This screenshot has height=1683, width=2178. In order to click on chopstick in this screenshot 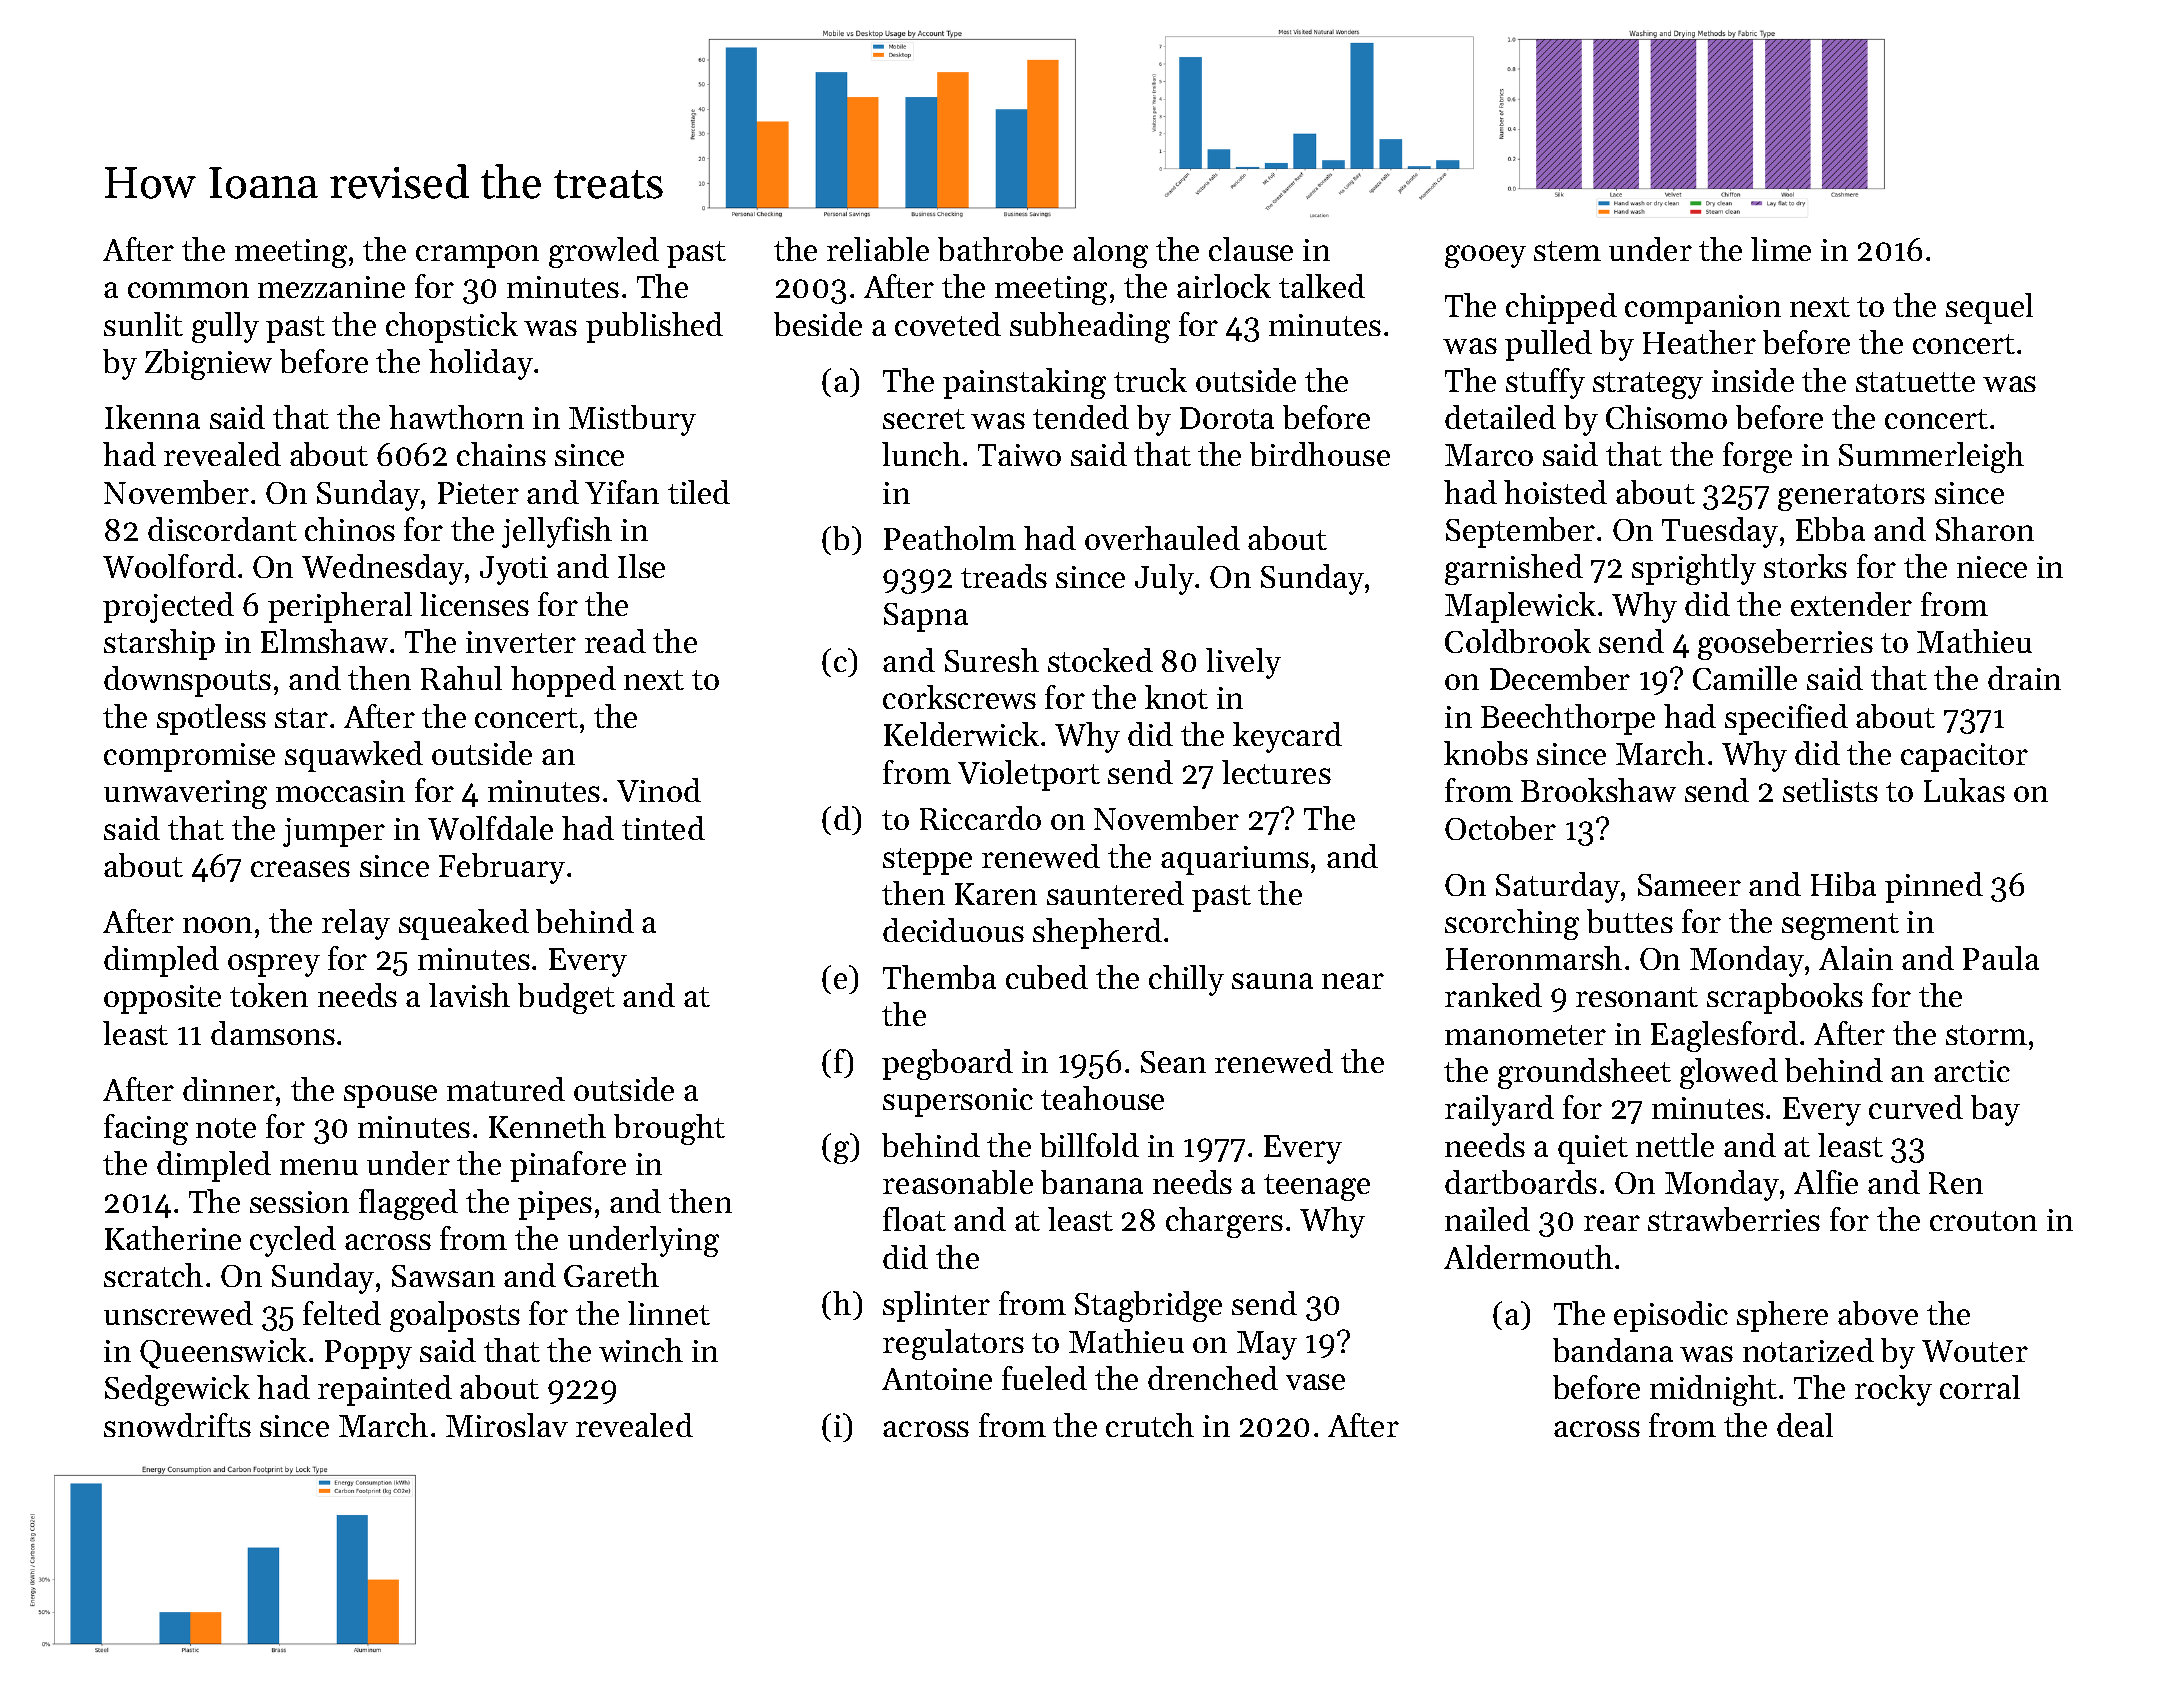, I will do `click(452, 327)`.
